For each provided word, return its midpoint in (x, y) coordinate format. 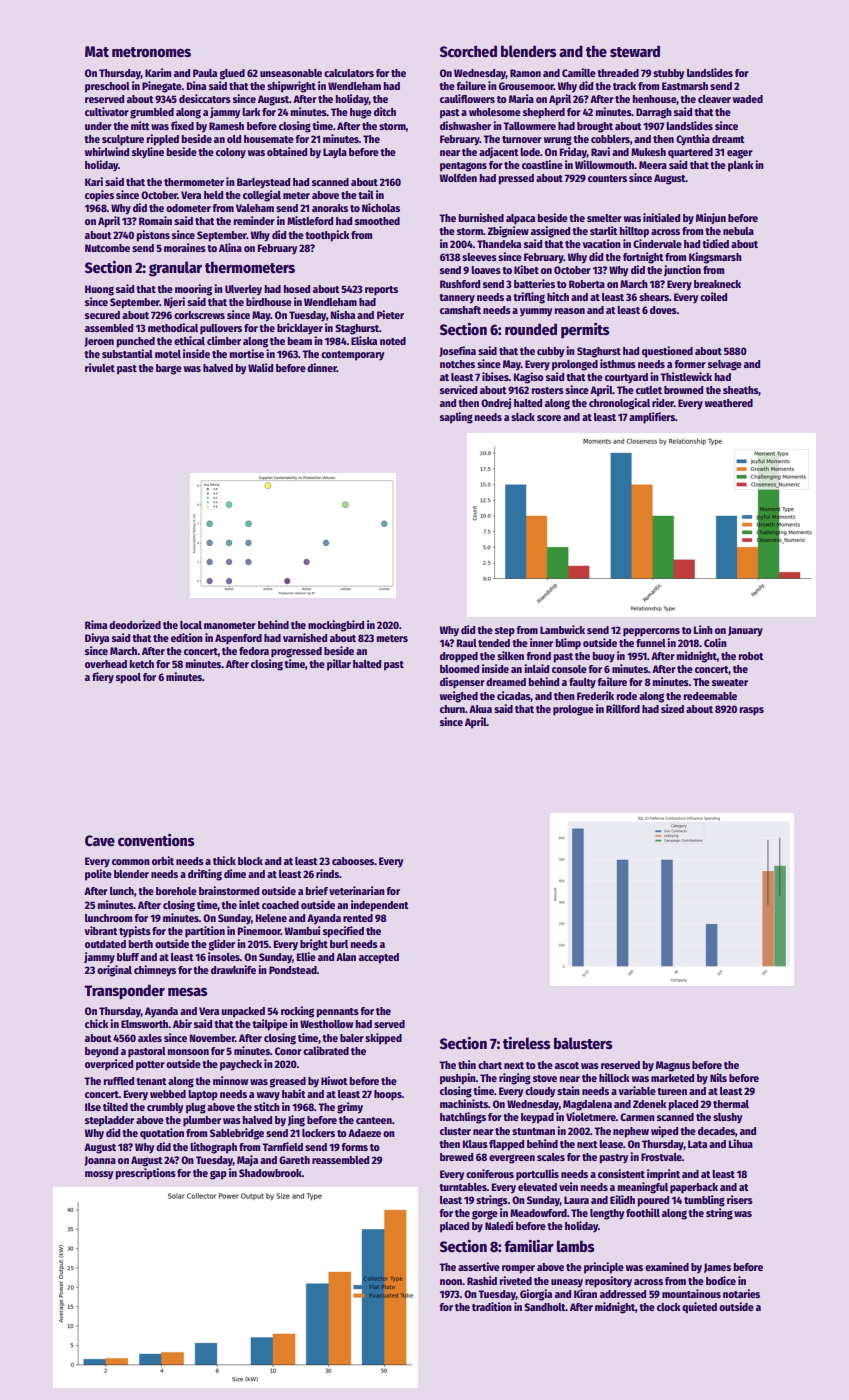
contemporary (352, 356)
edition (187, 637)
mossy (99, 1175)
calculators (349, 73)
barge (169, 369)
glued (232, 74)
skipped (383, 1039)
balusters (583, 1043)
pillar (339, 665)
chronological (619, 404)
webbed (168, 1094)
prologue (573, 710)
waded (748, 99)
